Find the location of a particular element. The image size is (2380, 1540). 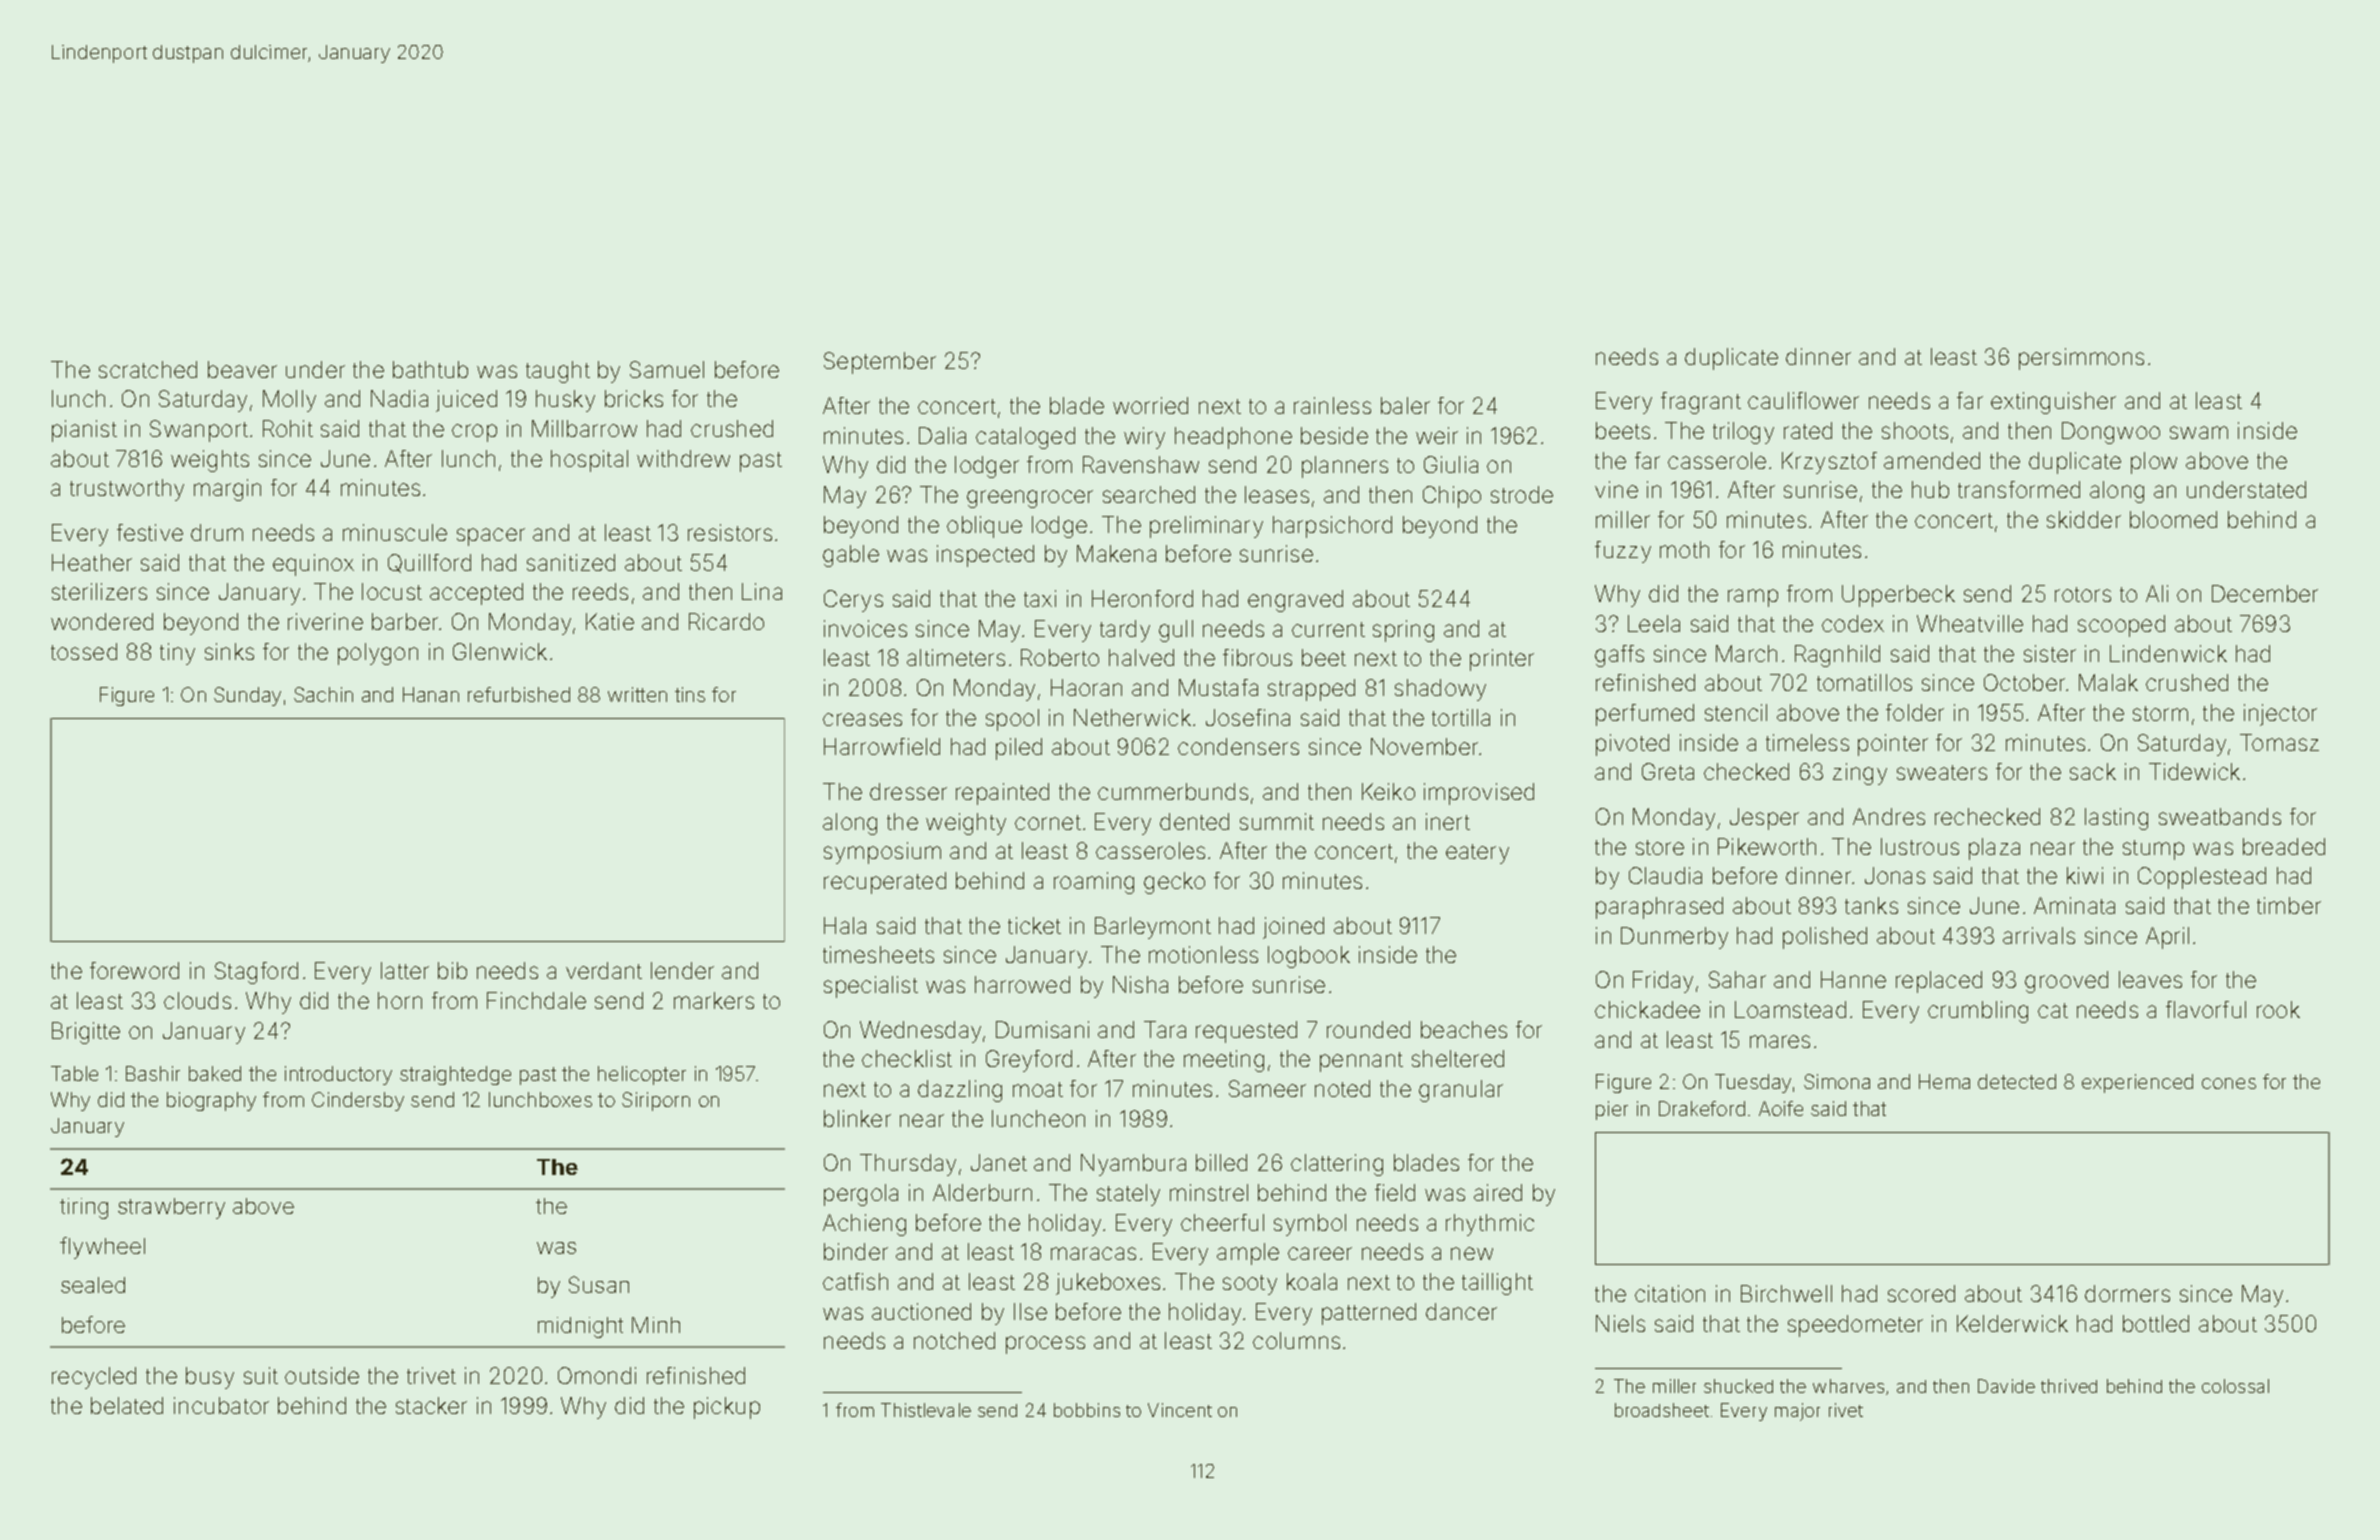

transformed is located at coordinates (2019, 489).
